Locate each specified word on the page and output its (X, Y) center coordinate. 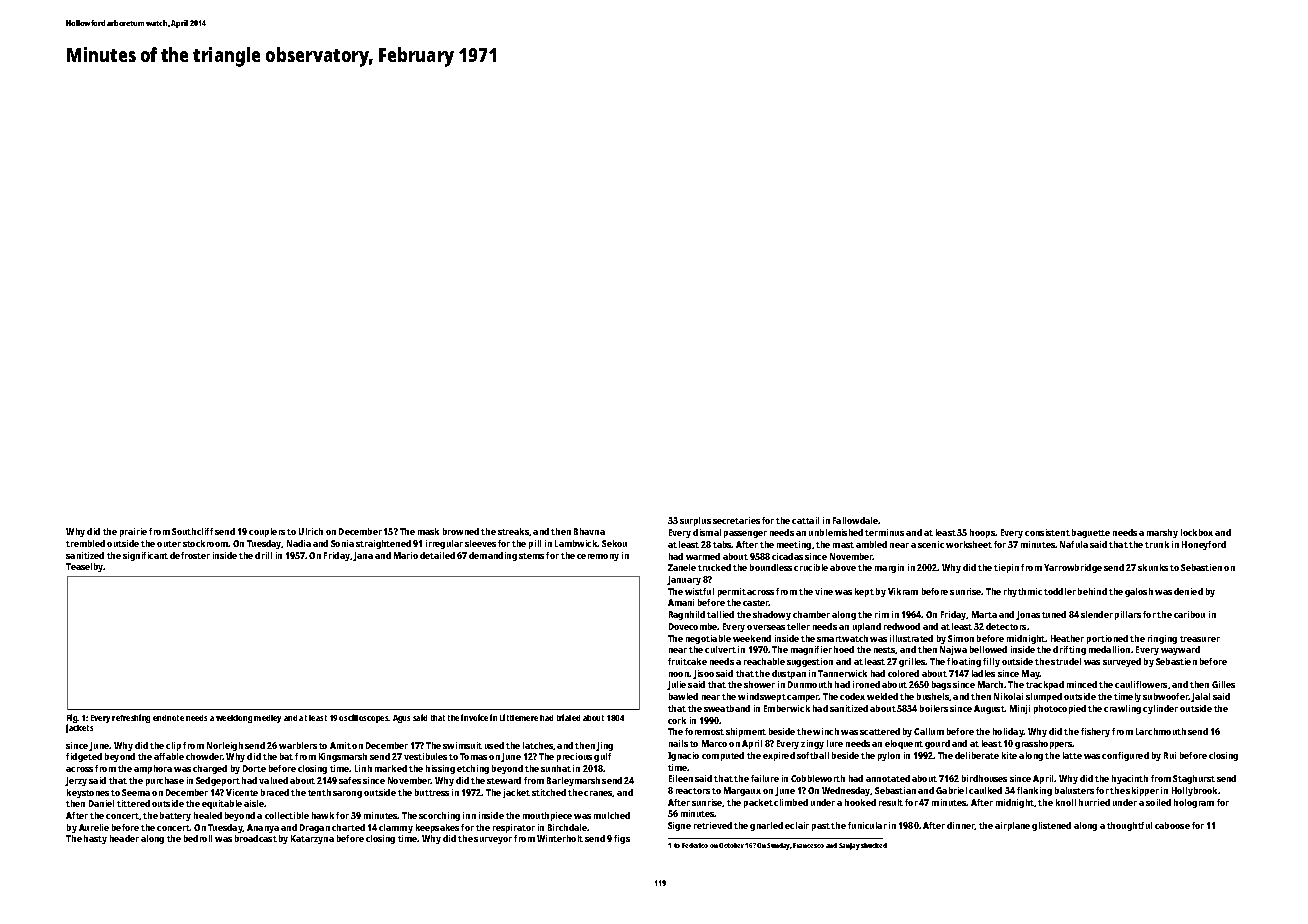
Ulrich (311, 531)
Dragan (315, 828)
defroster (190, 555)
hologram (1194, 803)
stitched (549, 792)
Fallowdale (856, 520)
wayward (1180, 650)
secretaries (736, 520)
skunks (1153, 567)
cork (677, 720)
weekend (752, 638)
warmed (703, 556)
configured (1125, 756)
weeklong (234, 719)
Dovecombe (693, 626)
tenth (319, 792)
